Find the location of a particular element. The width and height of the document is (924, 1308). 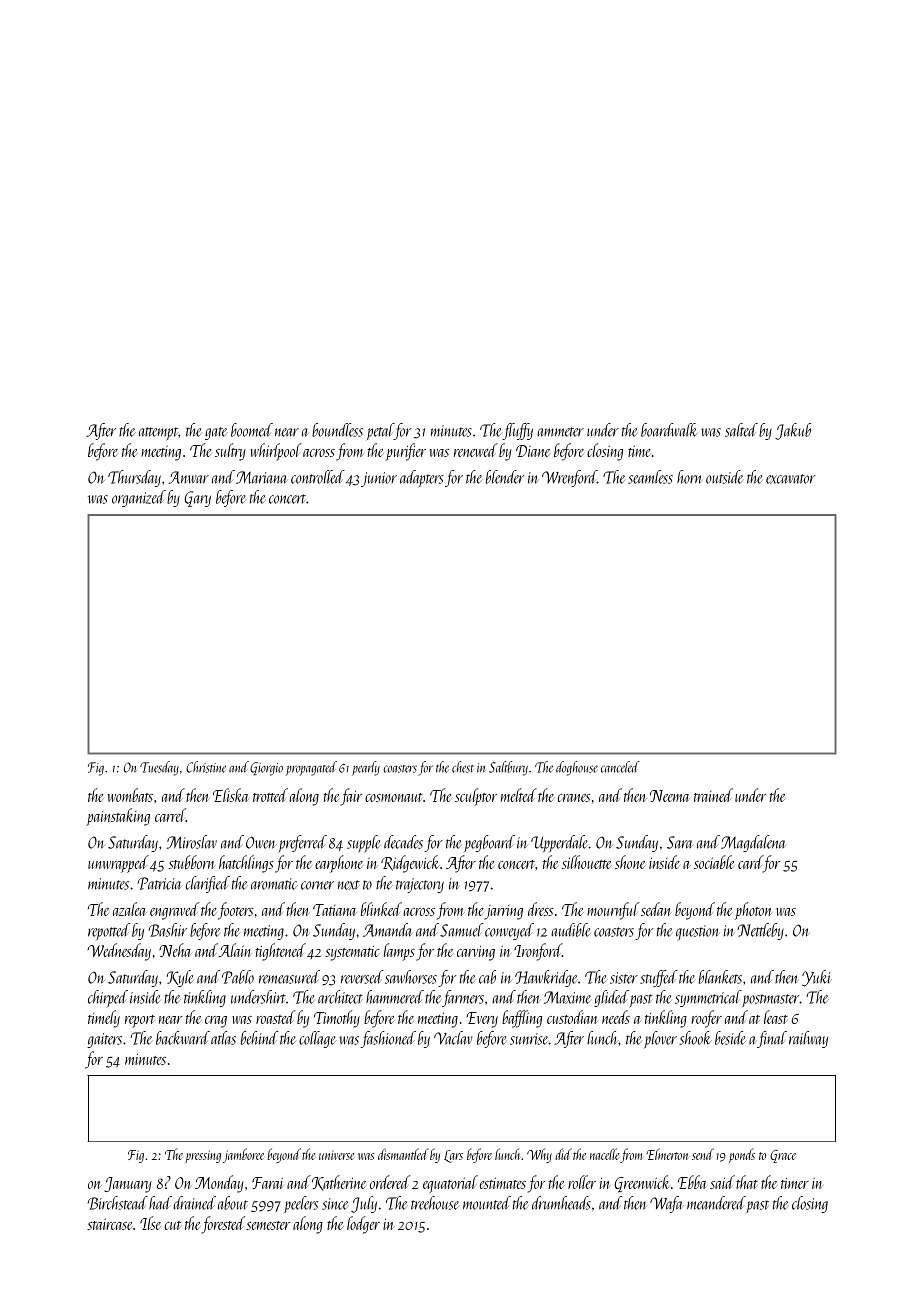

canceled is located at coordinates (620, 767).
